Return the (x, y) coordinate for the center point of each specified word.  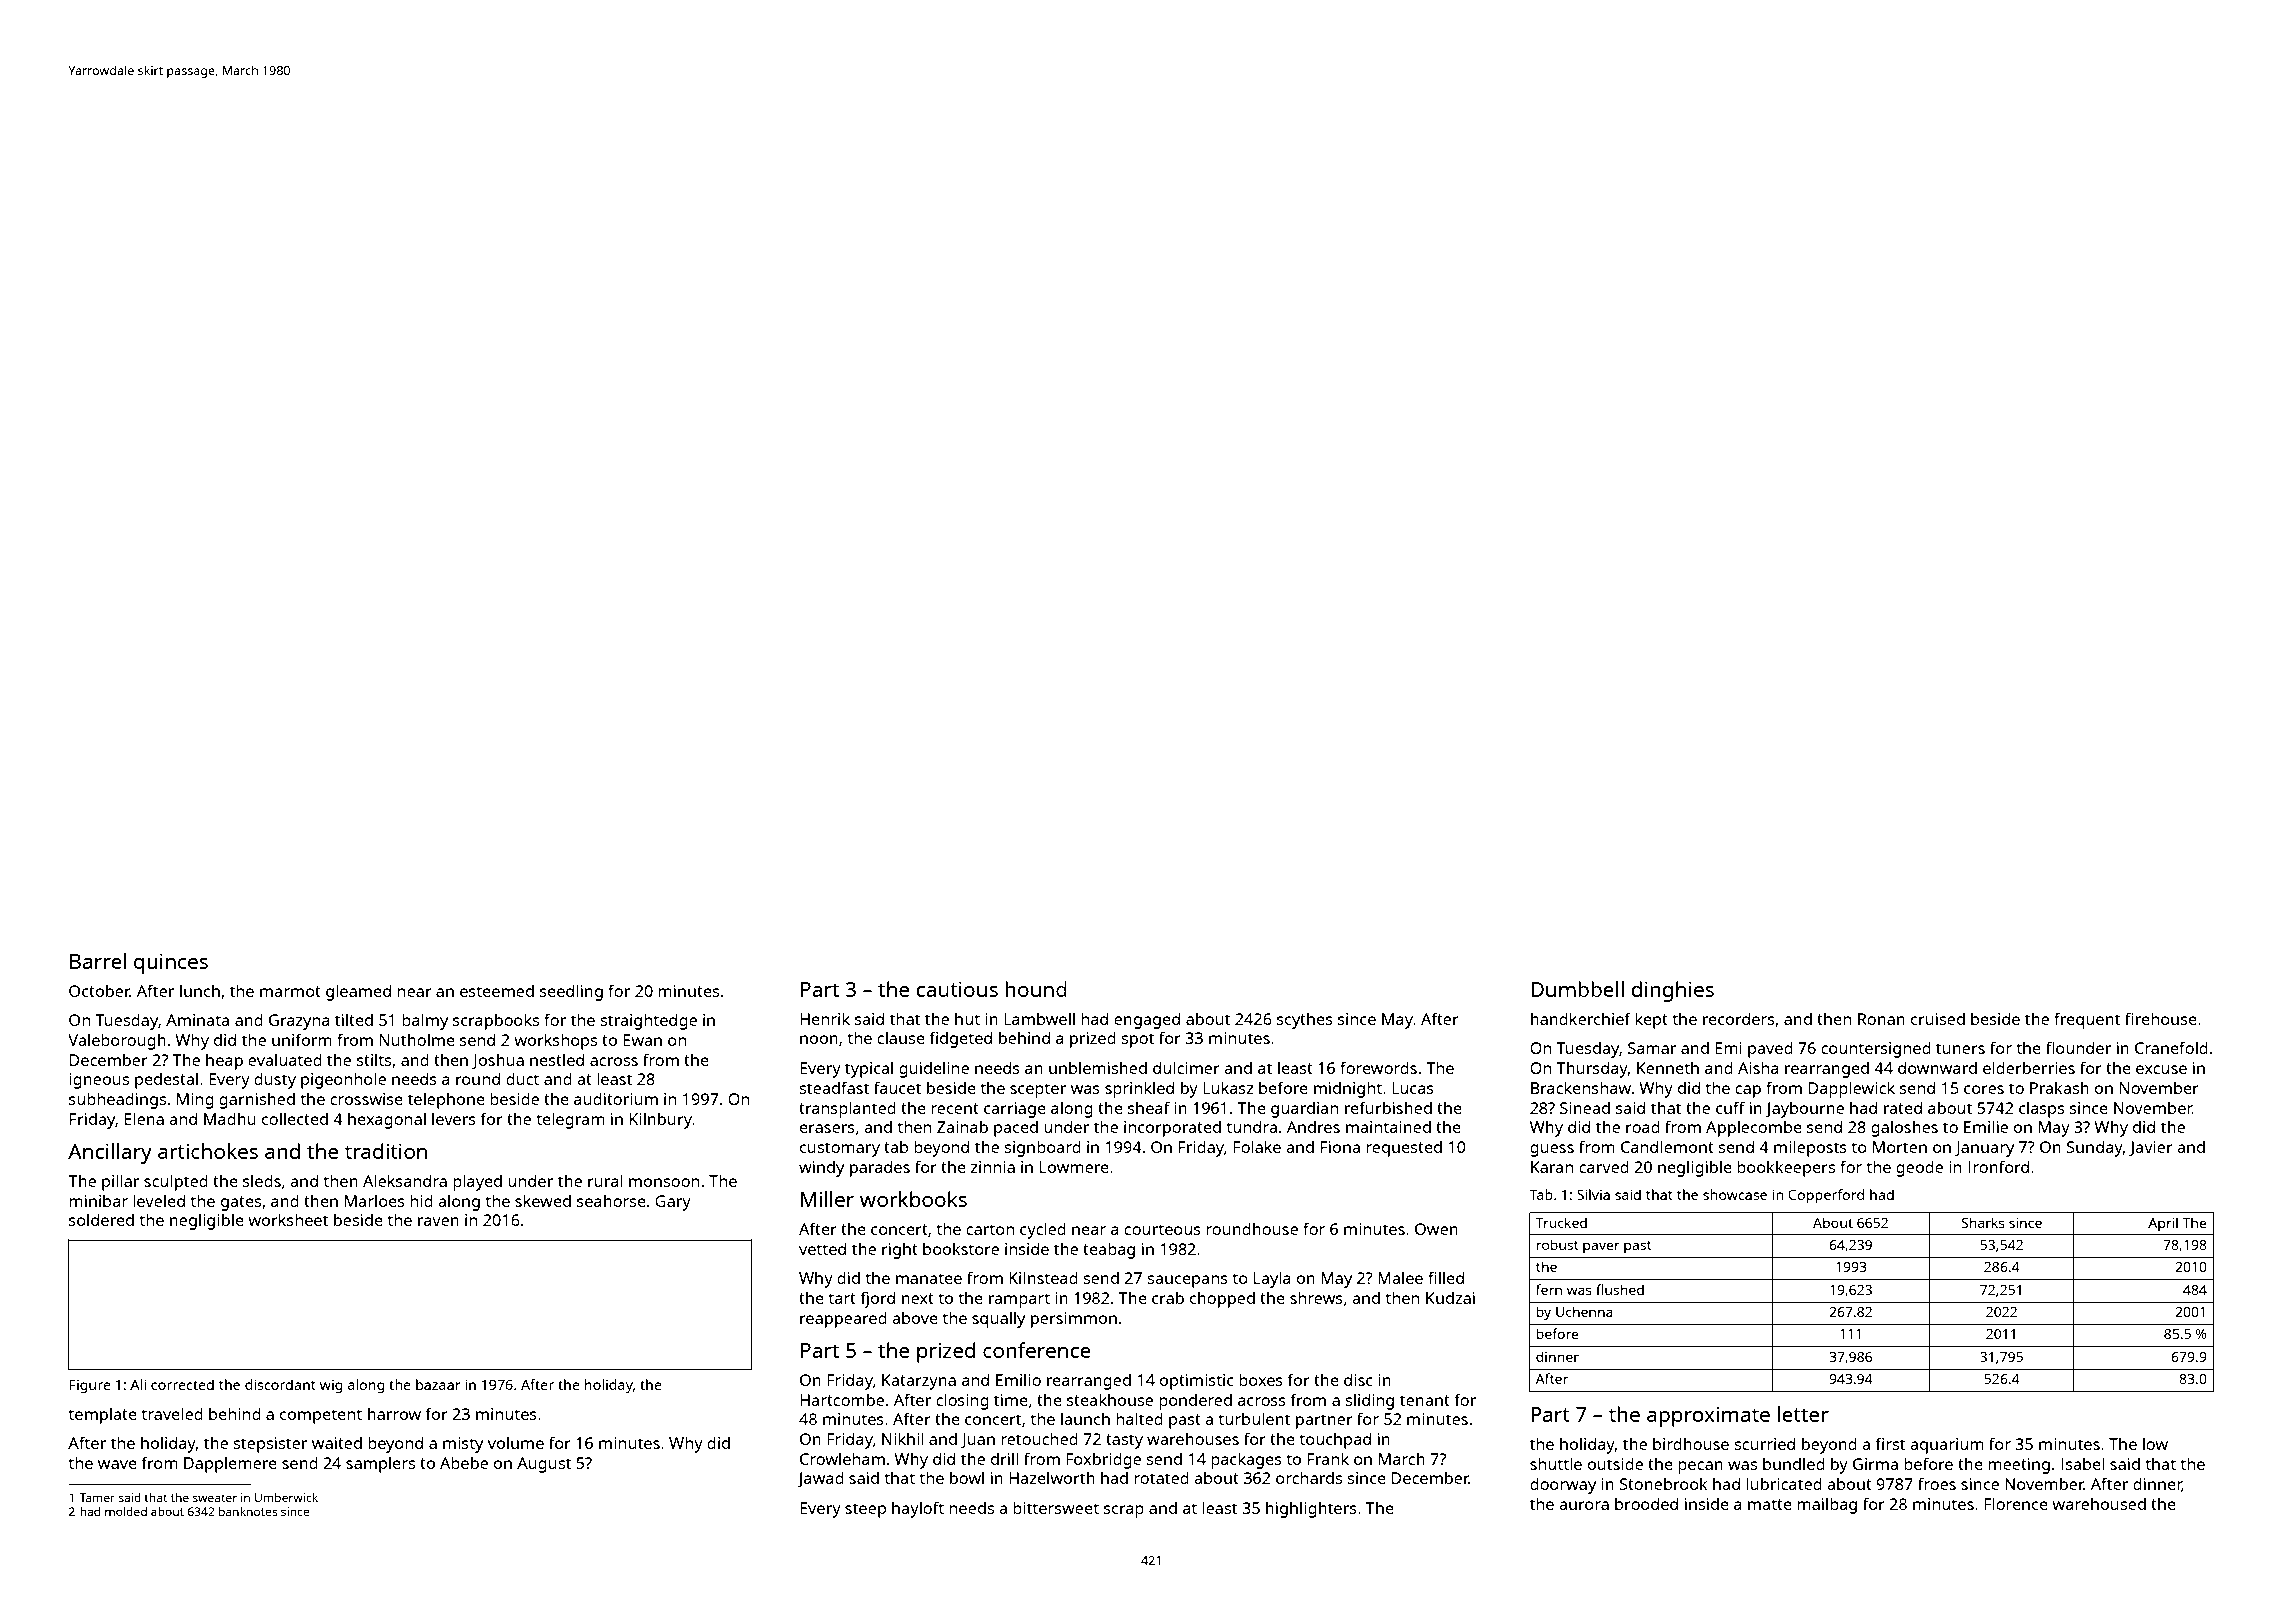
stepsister (270, 1445)
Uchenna (1584, 1311)
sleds (262, 1180)
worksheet (288, 1219)
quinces (171, 964)
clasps (2042, 1109)
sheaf (1149, 1107)
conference (1037, 1350)
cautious (957, 989)
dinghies (1672, 991)
